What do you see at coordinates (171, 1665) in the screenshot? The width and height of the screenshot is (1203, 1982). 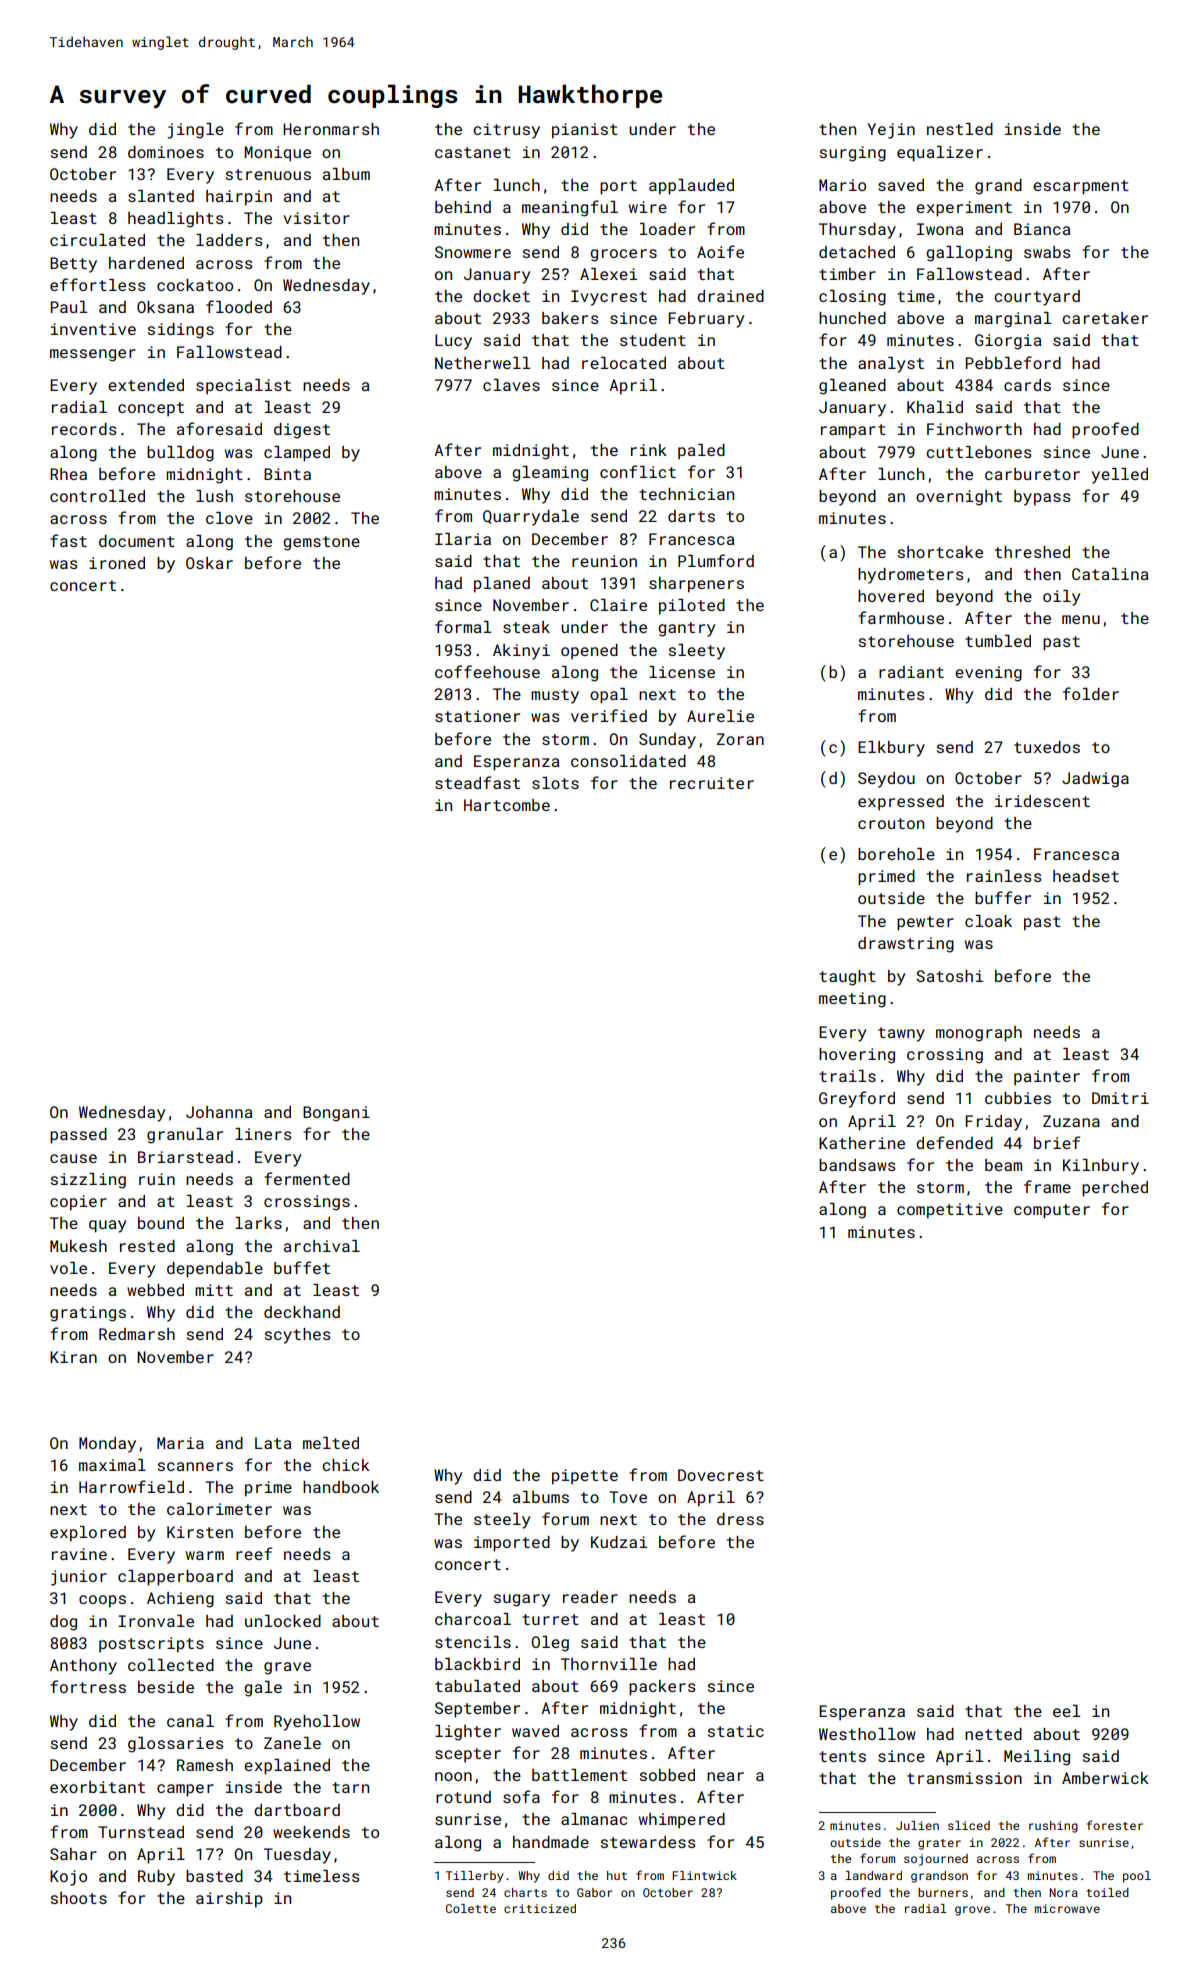 I see `collected` at bounding box center [171, 1665].
